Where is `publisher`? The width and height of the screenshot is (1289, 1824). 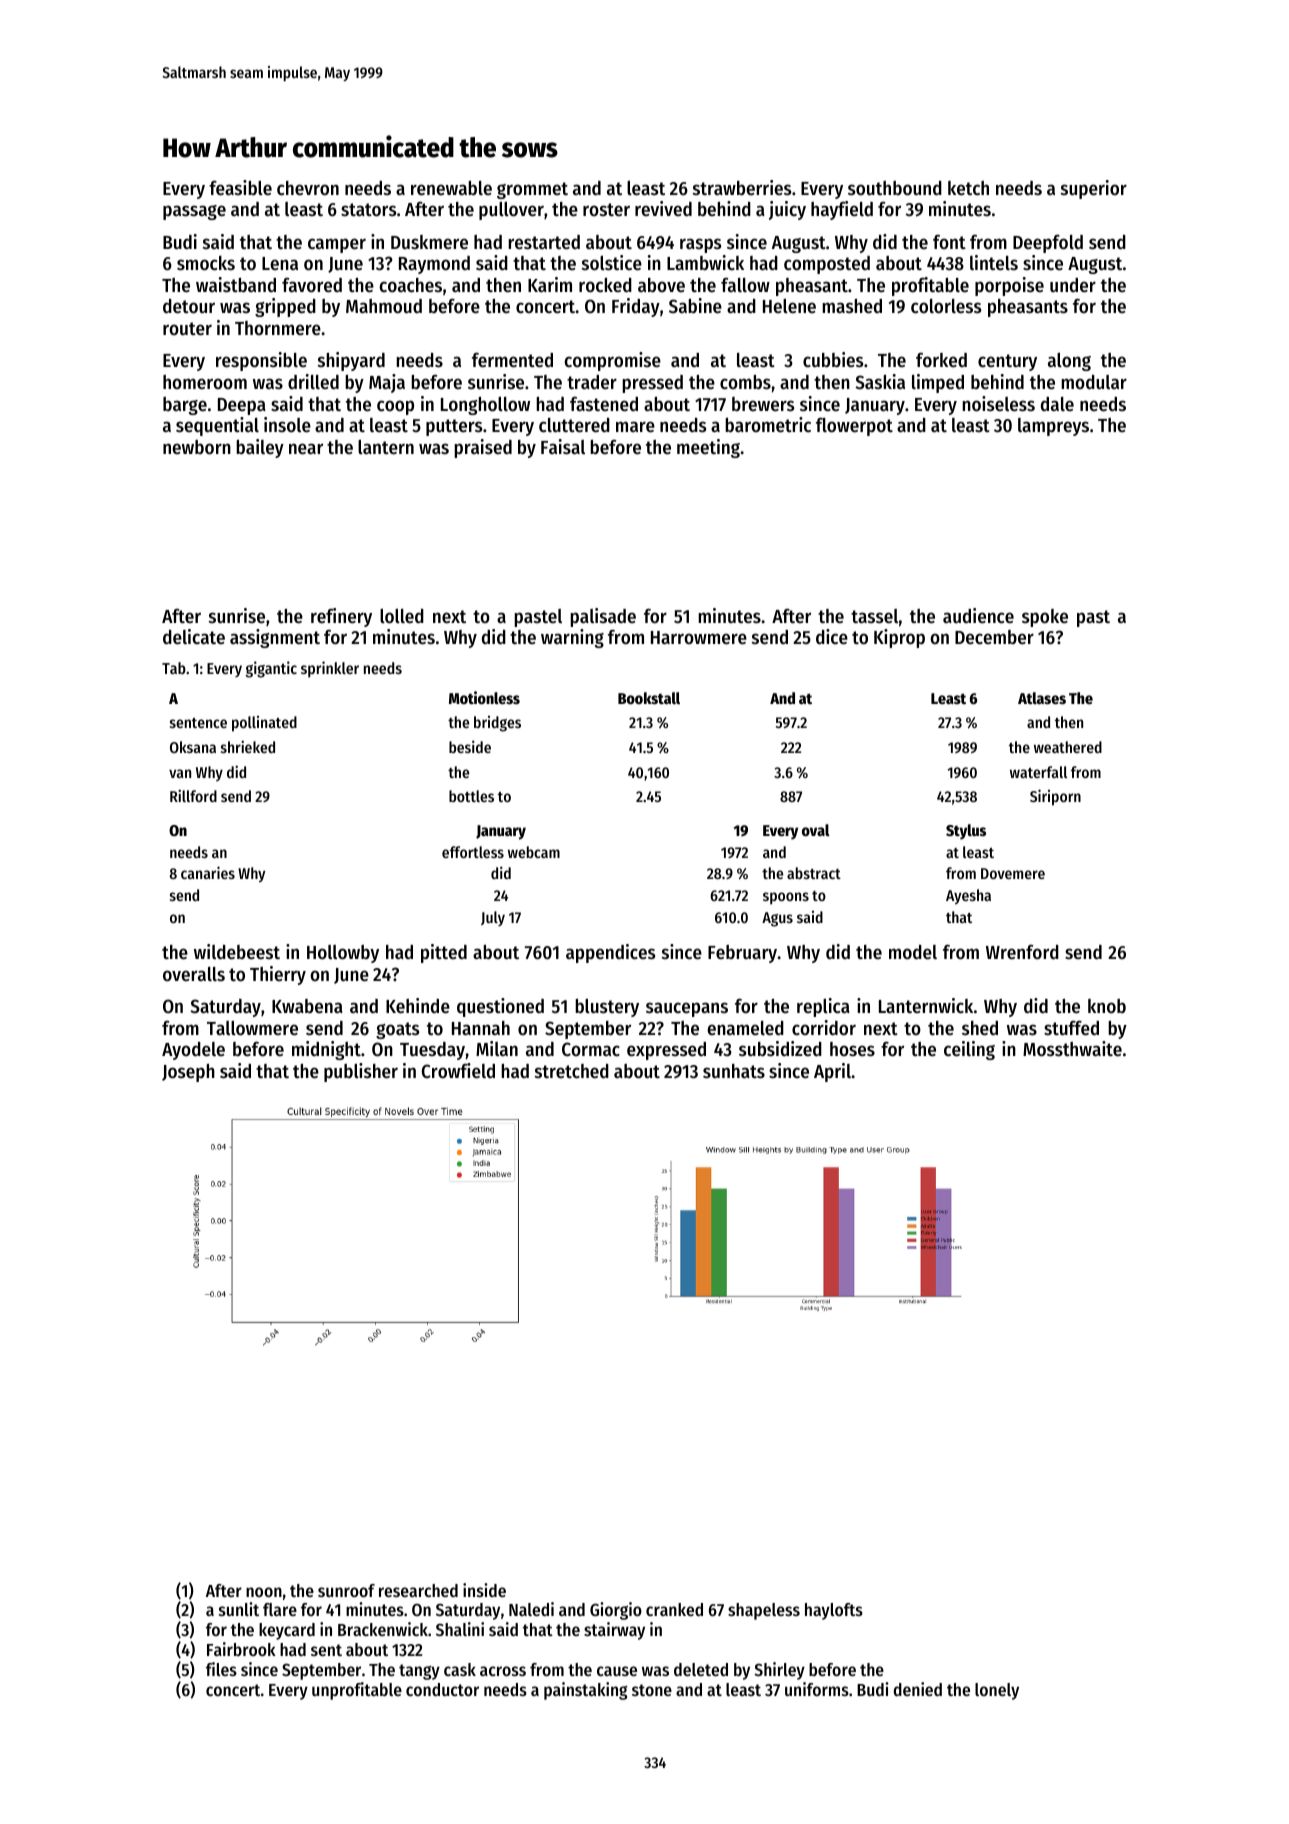 publisher is located at coordinates (361, 1072).
